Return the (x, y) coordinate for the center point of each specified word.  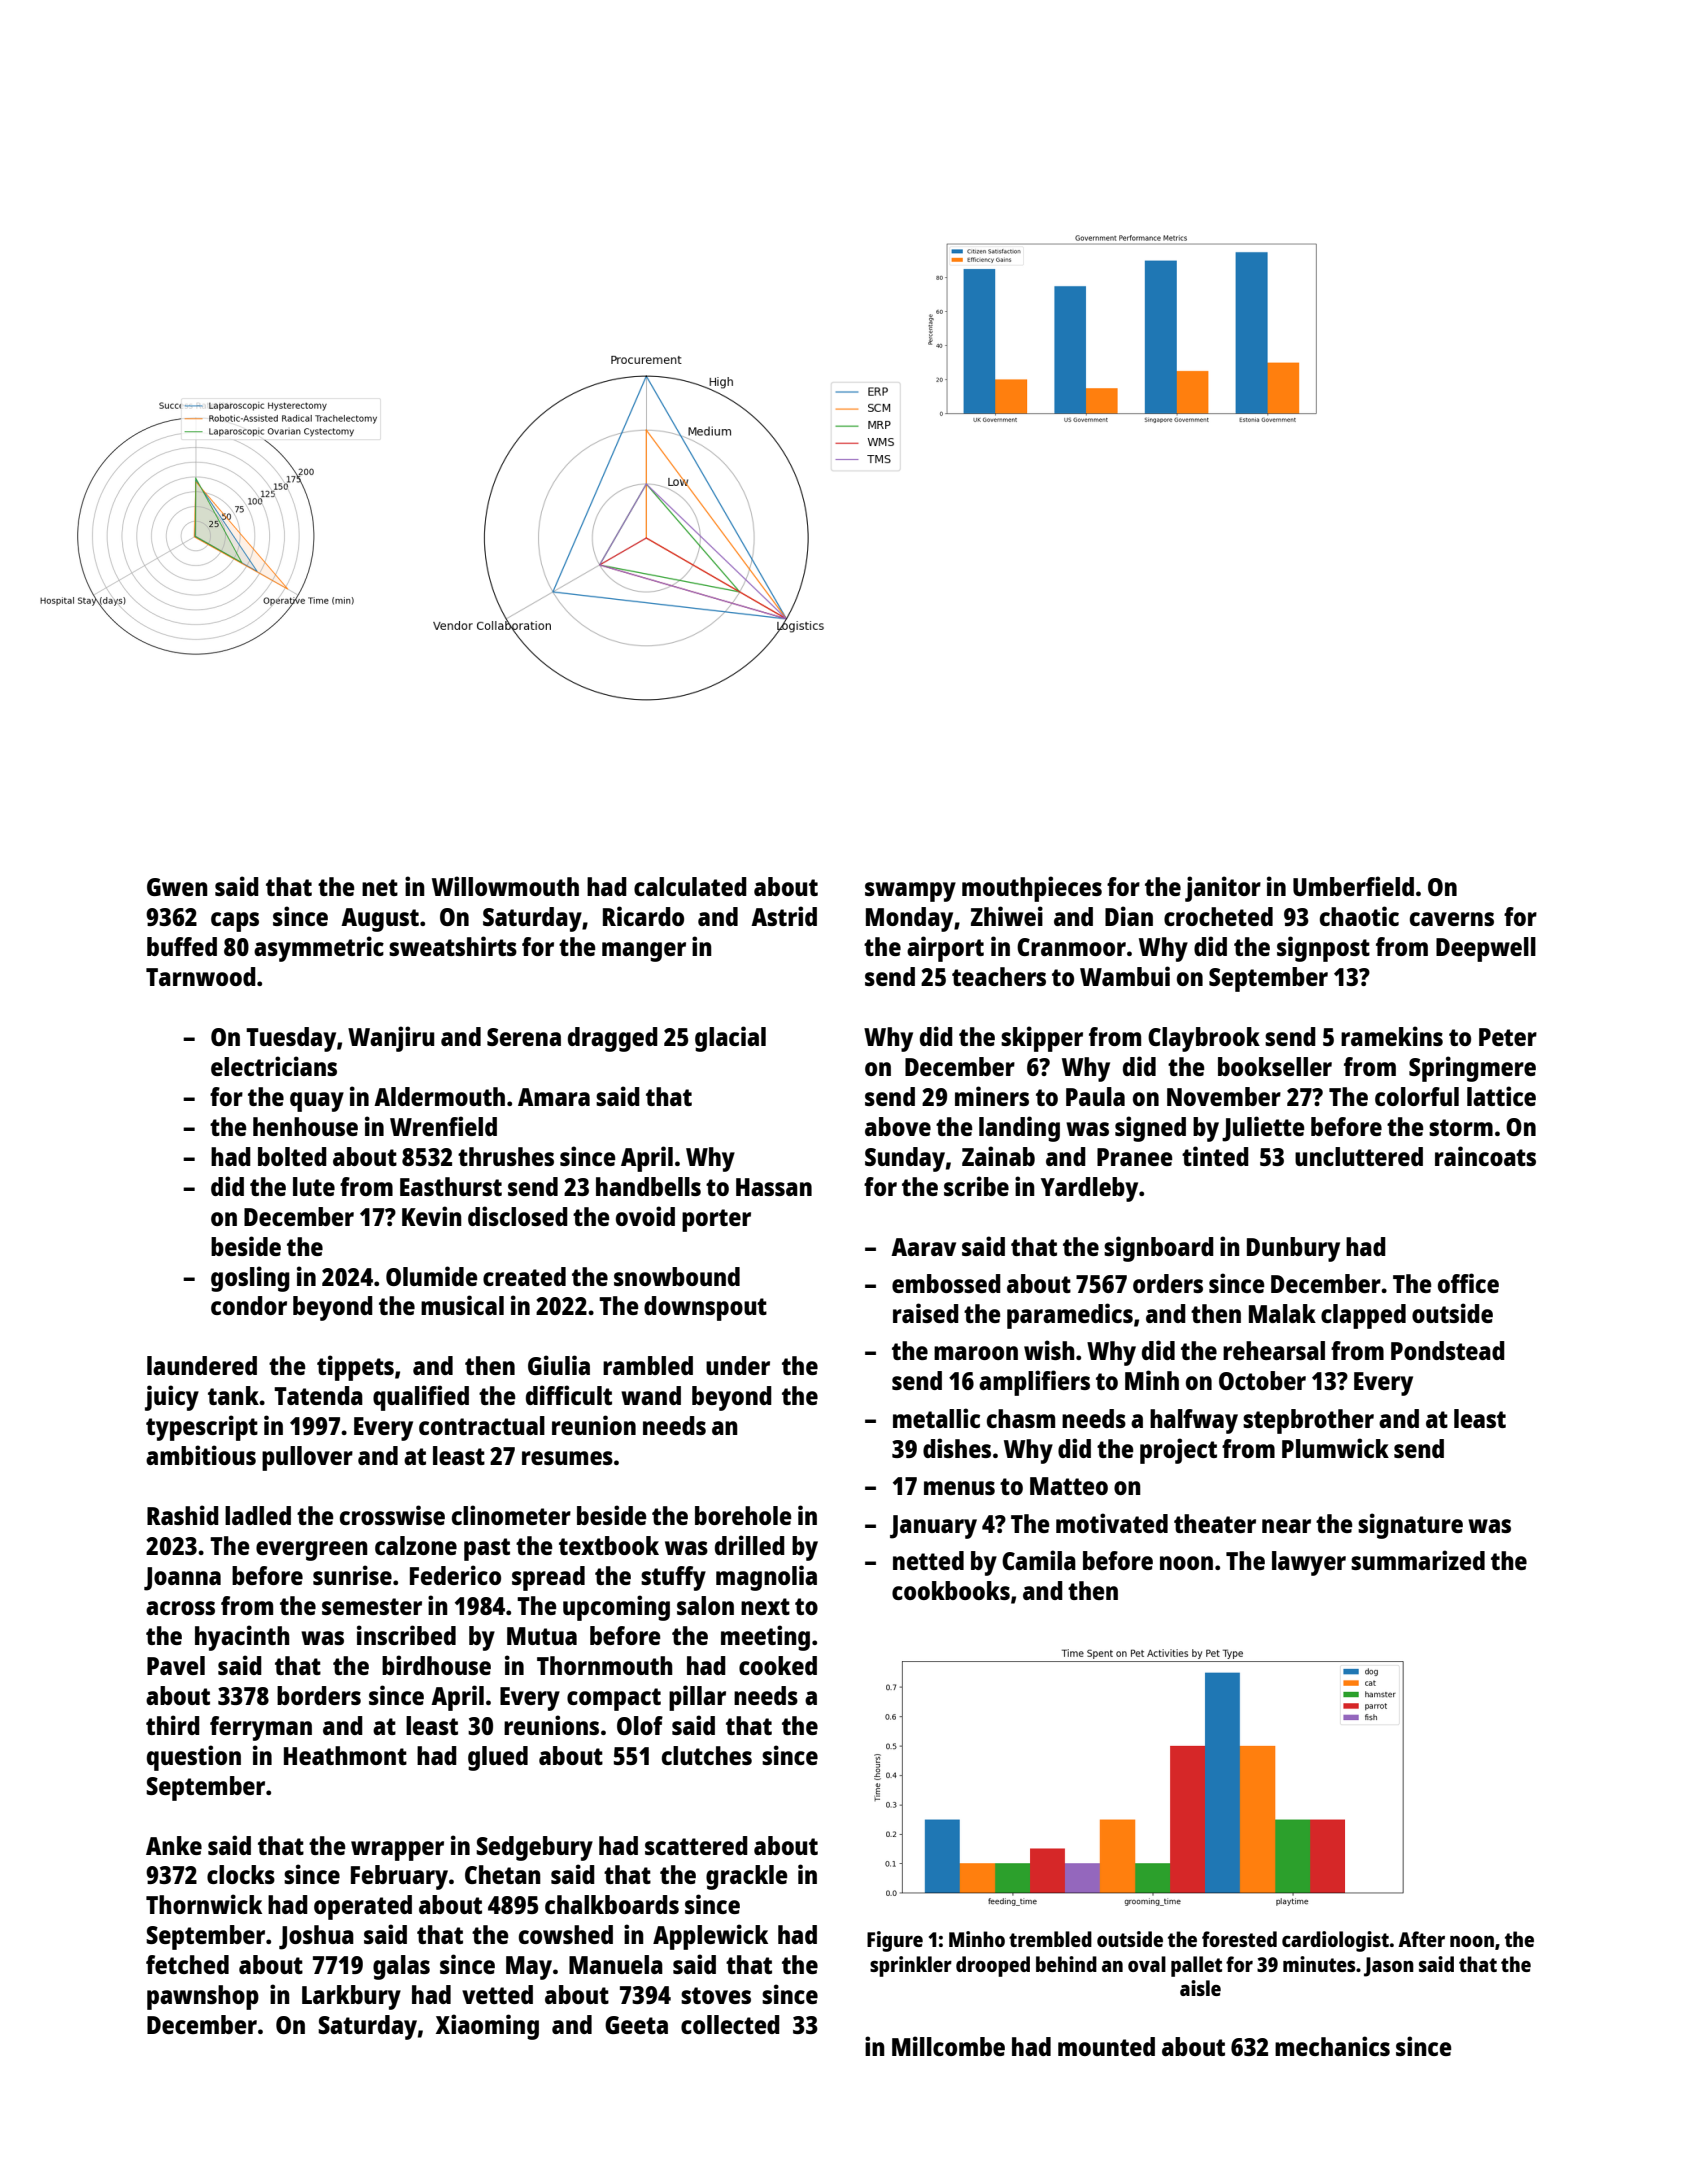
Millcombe (948, 2046)
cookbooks (951, 1590)
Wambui (1125, 976)
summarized (1418, 1560)
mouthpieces (1032, 889)
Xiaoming (487, 2027)
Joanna (182, 1579)
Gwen (177, 887)
